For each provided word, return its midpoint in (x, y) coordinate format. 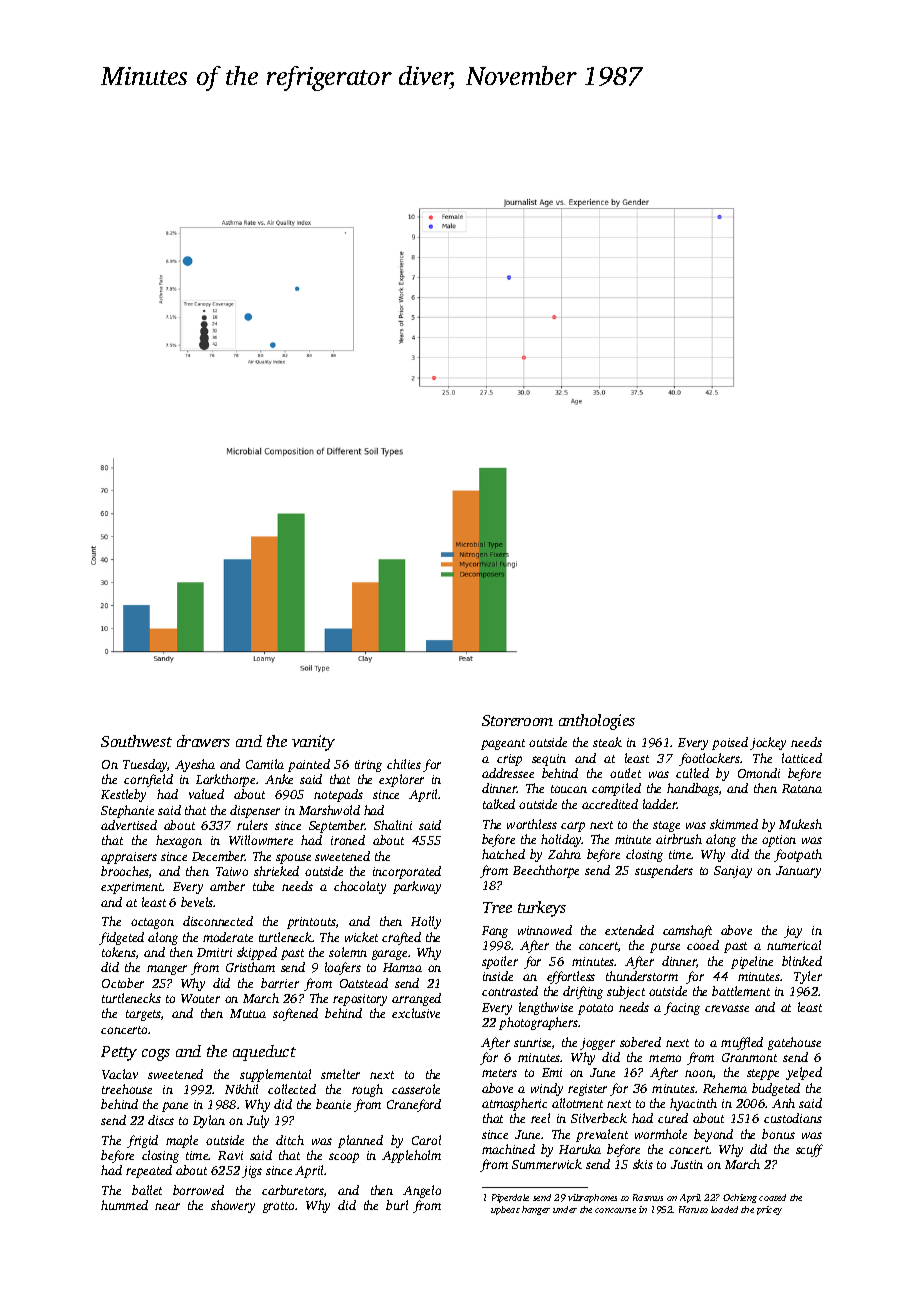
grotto (278, 1207)
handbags (693, 789)
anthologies (597, 722)
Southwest (136, 741)
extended (629, 930)
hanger (536, 1210)
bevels (197, 902)
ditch (290, 1140)
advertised (129, 825)
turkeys (542, 909)
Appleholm (411, 1156)
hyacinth (693, 1104)
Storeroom (517, 720)
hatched (503, 854)
